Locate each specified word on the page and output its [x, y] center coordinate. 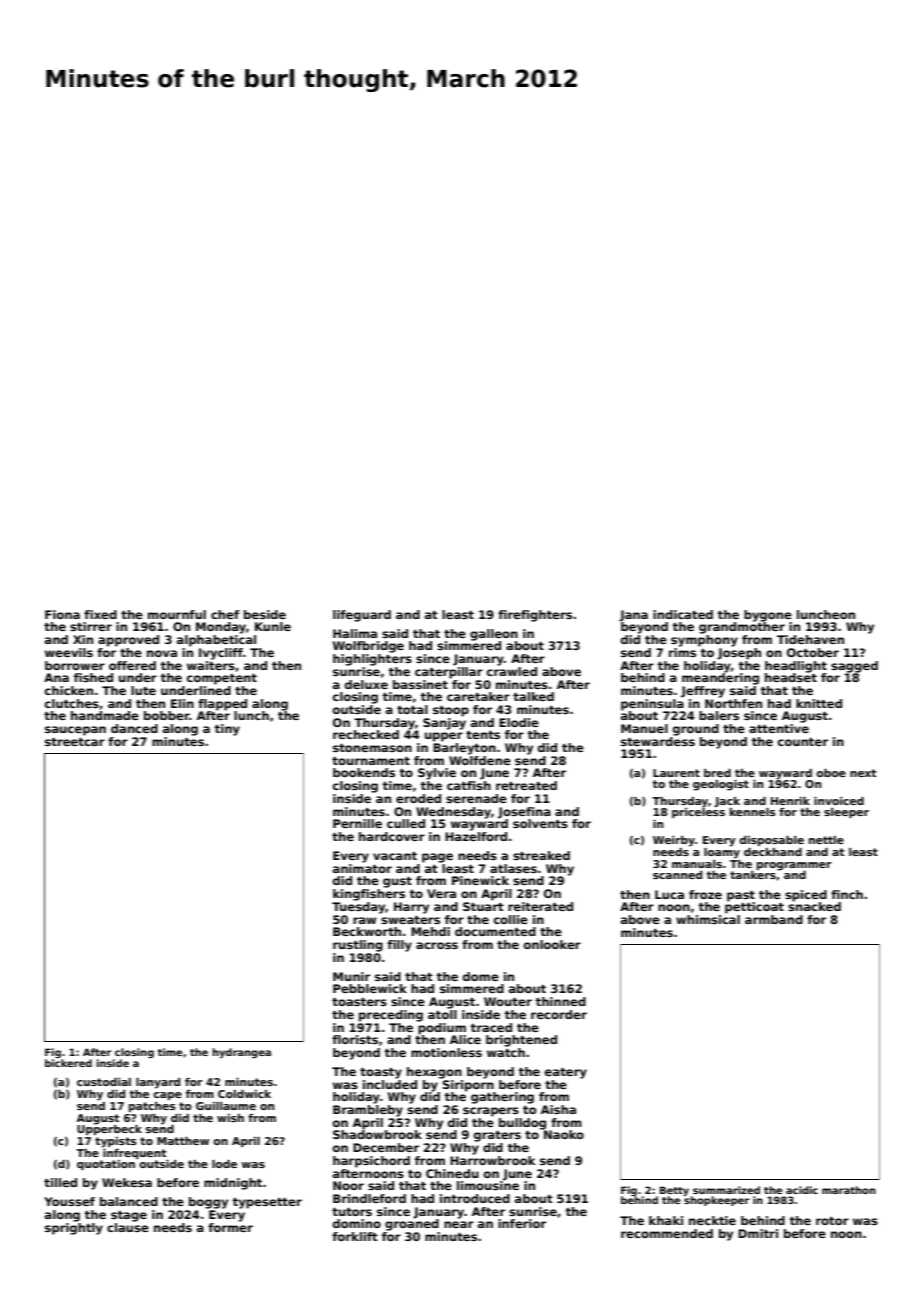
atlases [513, 868]
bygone [768, 616]
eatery [566, 1073]
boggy [208, 1203]
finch [847, 894]
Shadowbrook [377, 1134]
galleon [494, 635]
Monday [221, 628]
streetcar [75, 742]
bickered [68, 1063]
